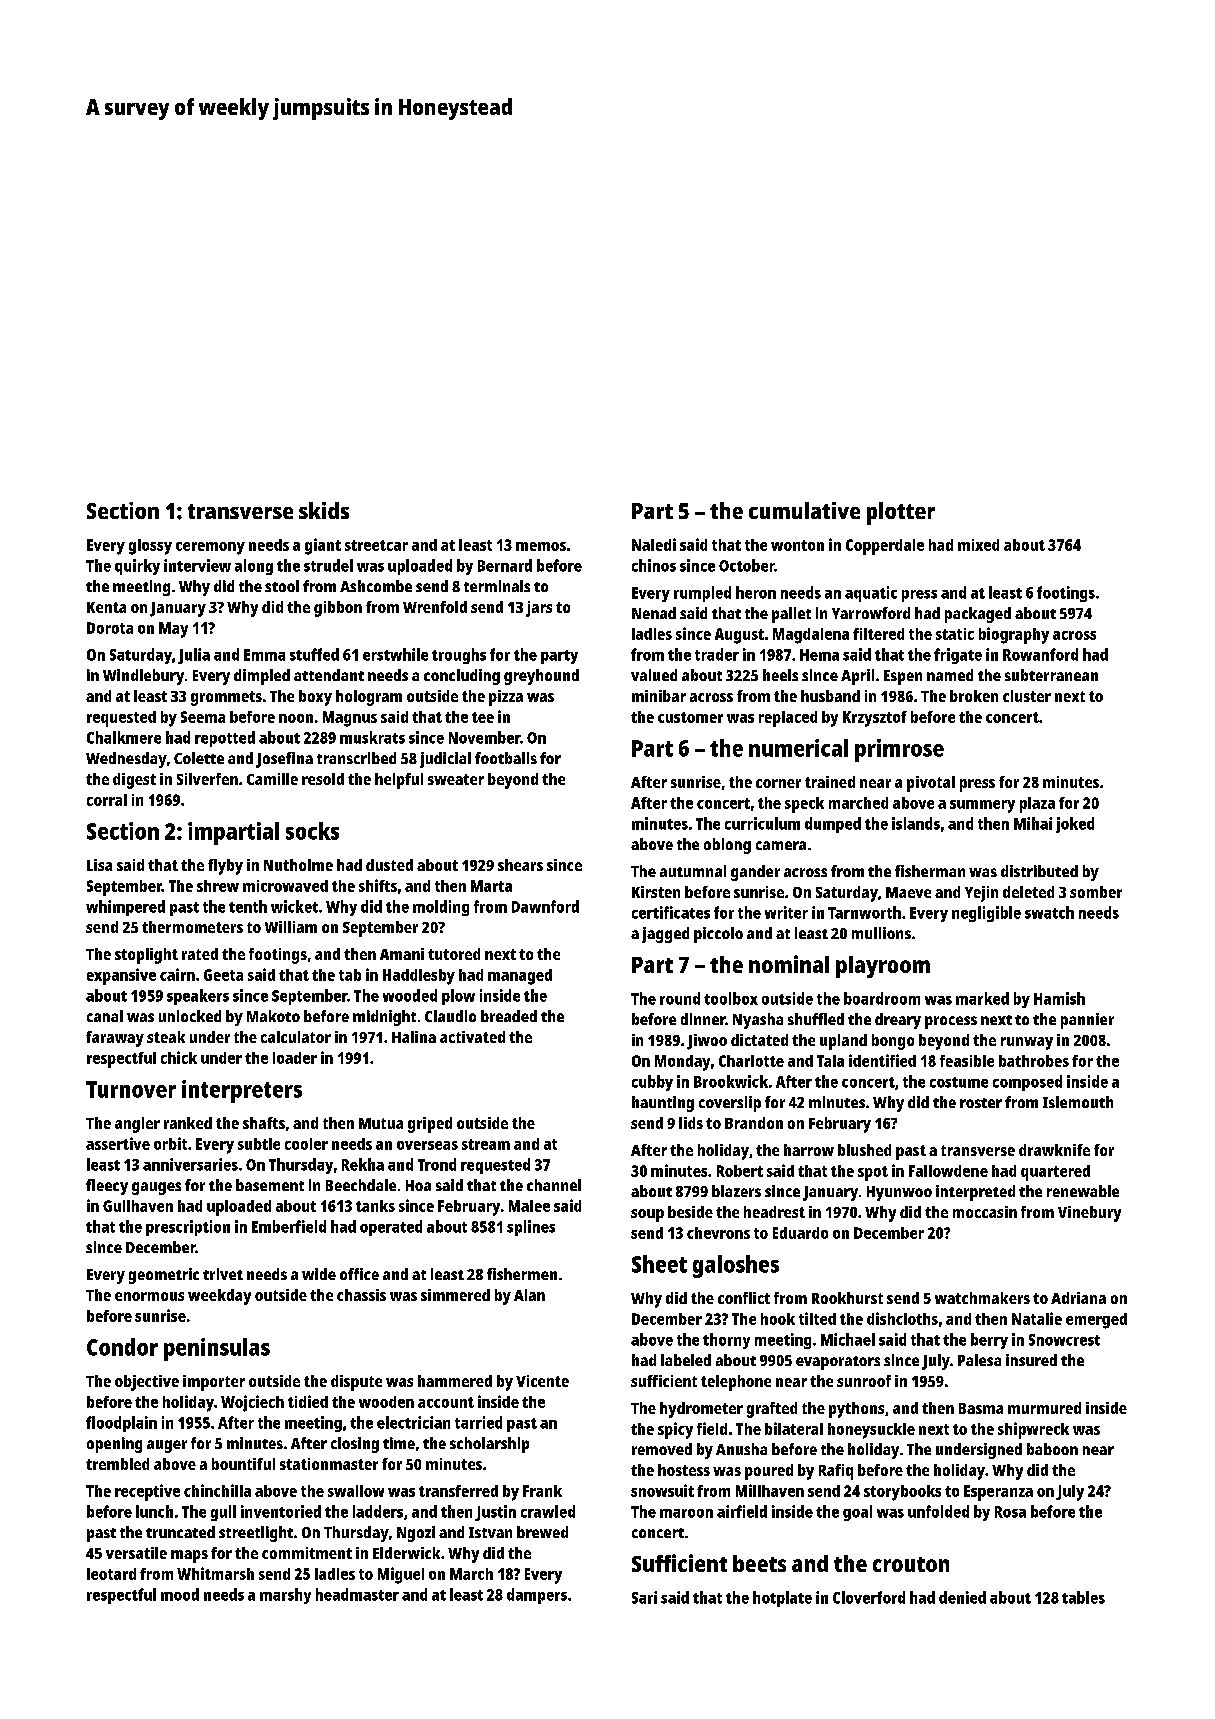  What do you see at coordinates (726, 1341) in the screenshot?
I see `thorny` at bounding box center [726, 1341].
